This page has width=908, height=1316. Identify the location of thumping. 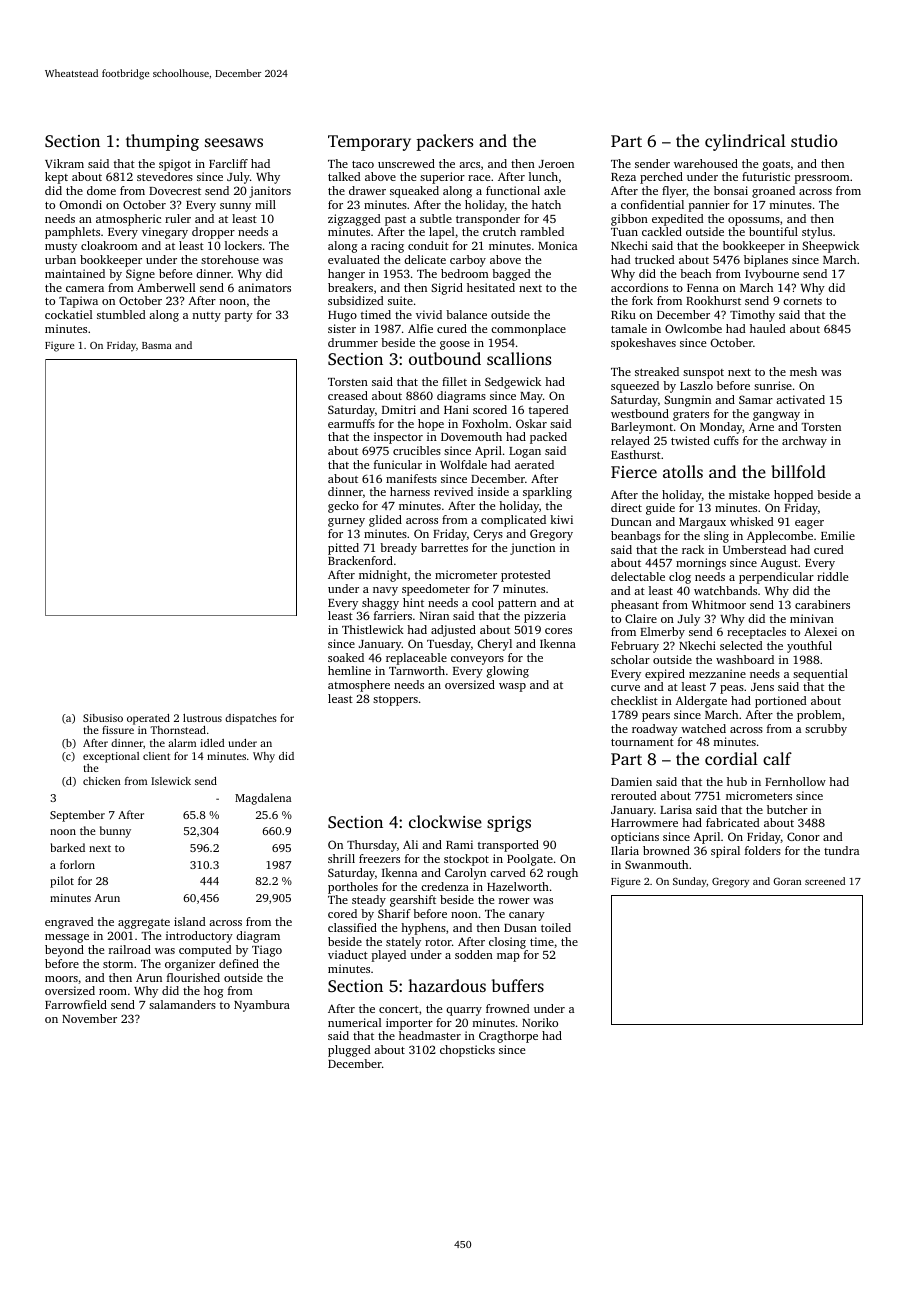
(162, 142).
